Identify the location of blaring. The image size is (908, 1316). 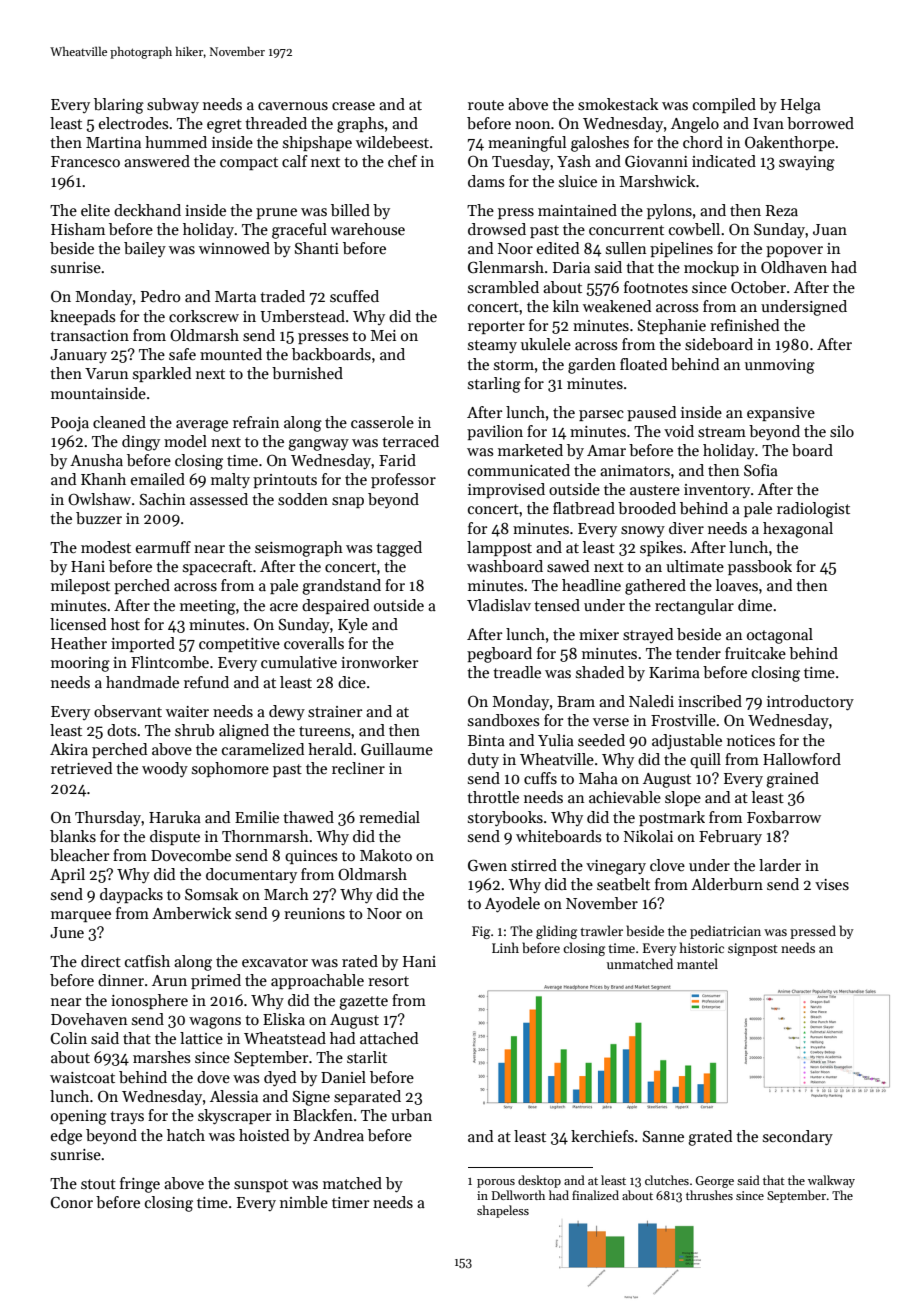
(119, 106).
